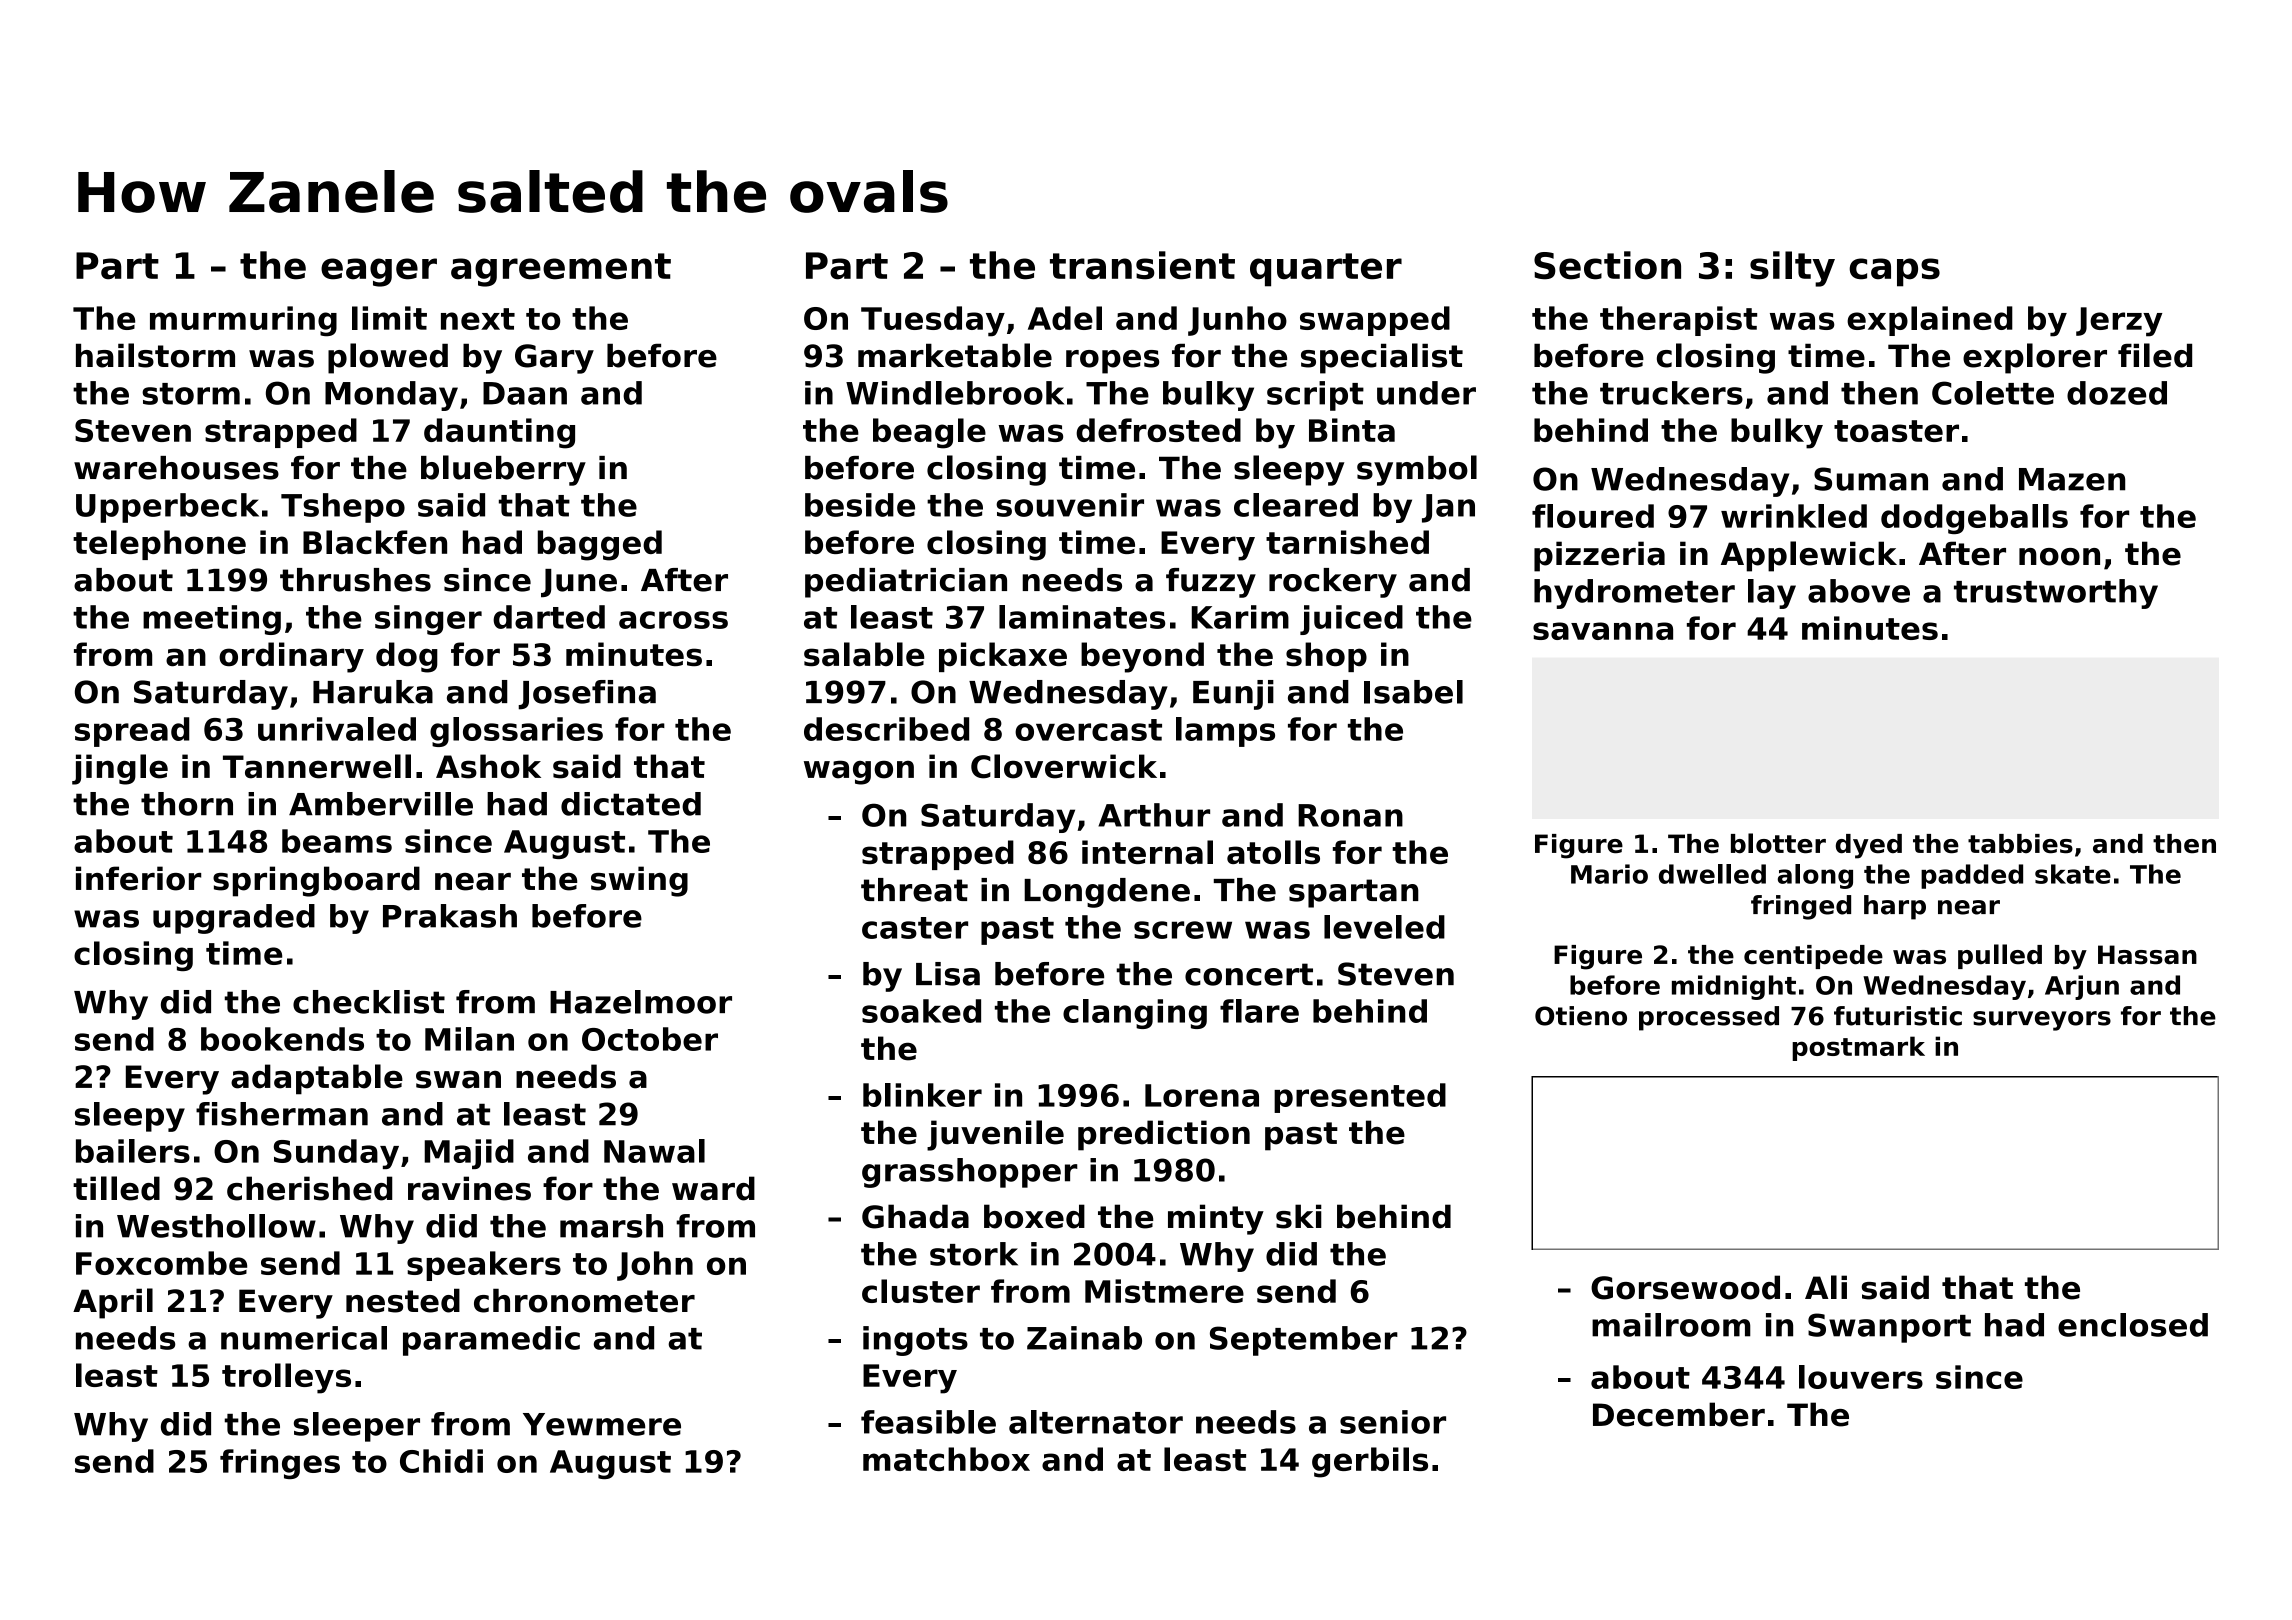 The width and height of the document is (2292, 1620). I want to click on dozed, so click(2117, 393).
